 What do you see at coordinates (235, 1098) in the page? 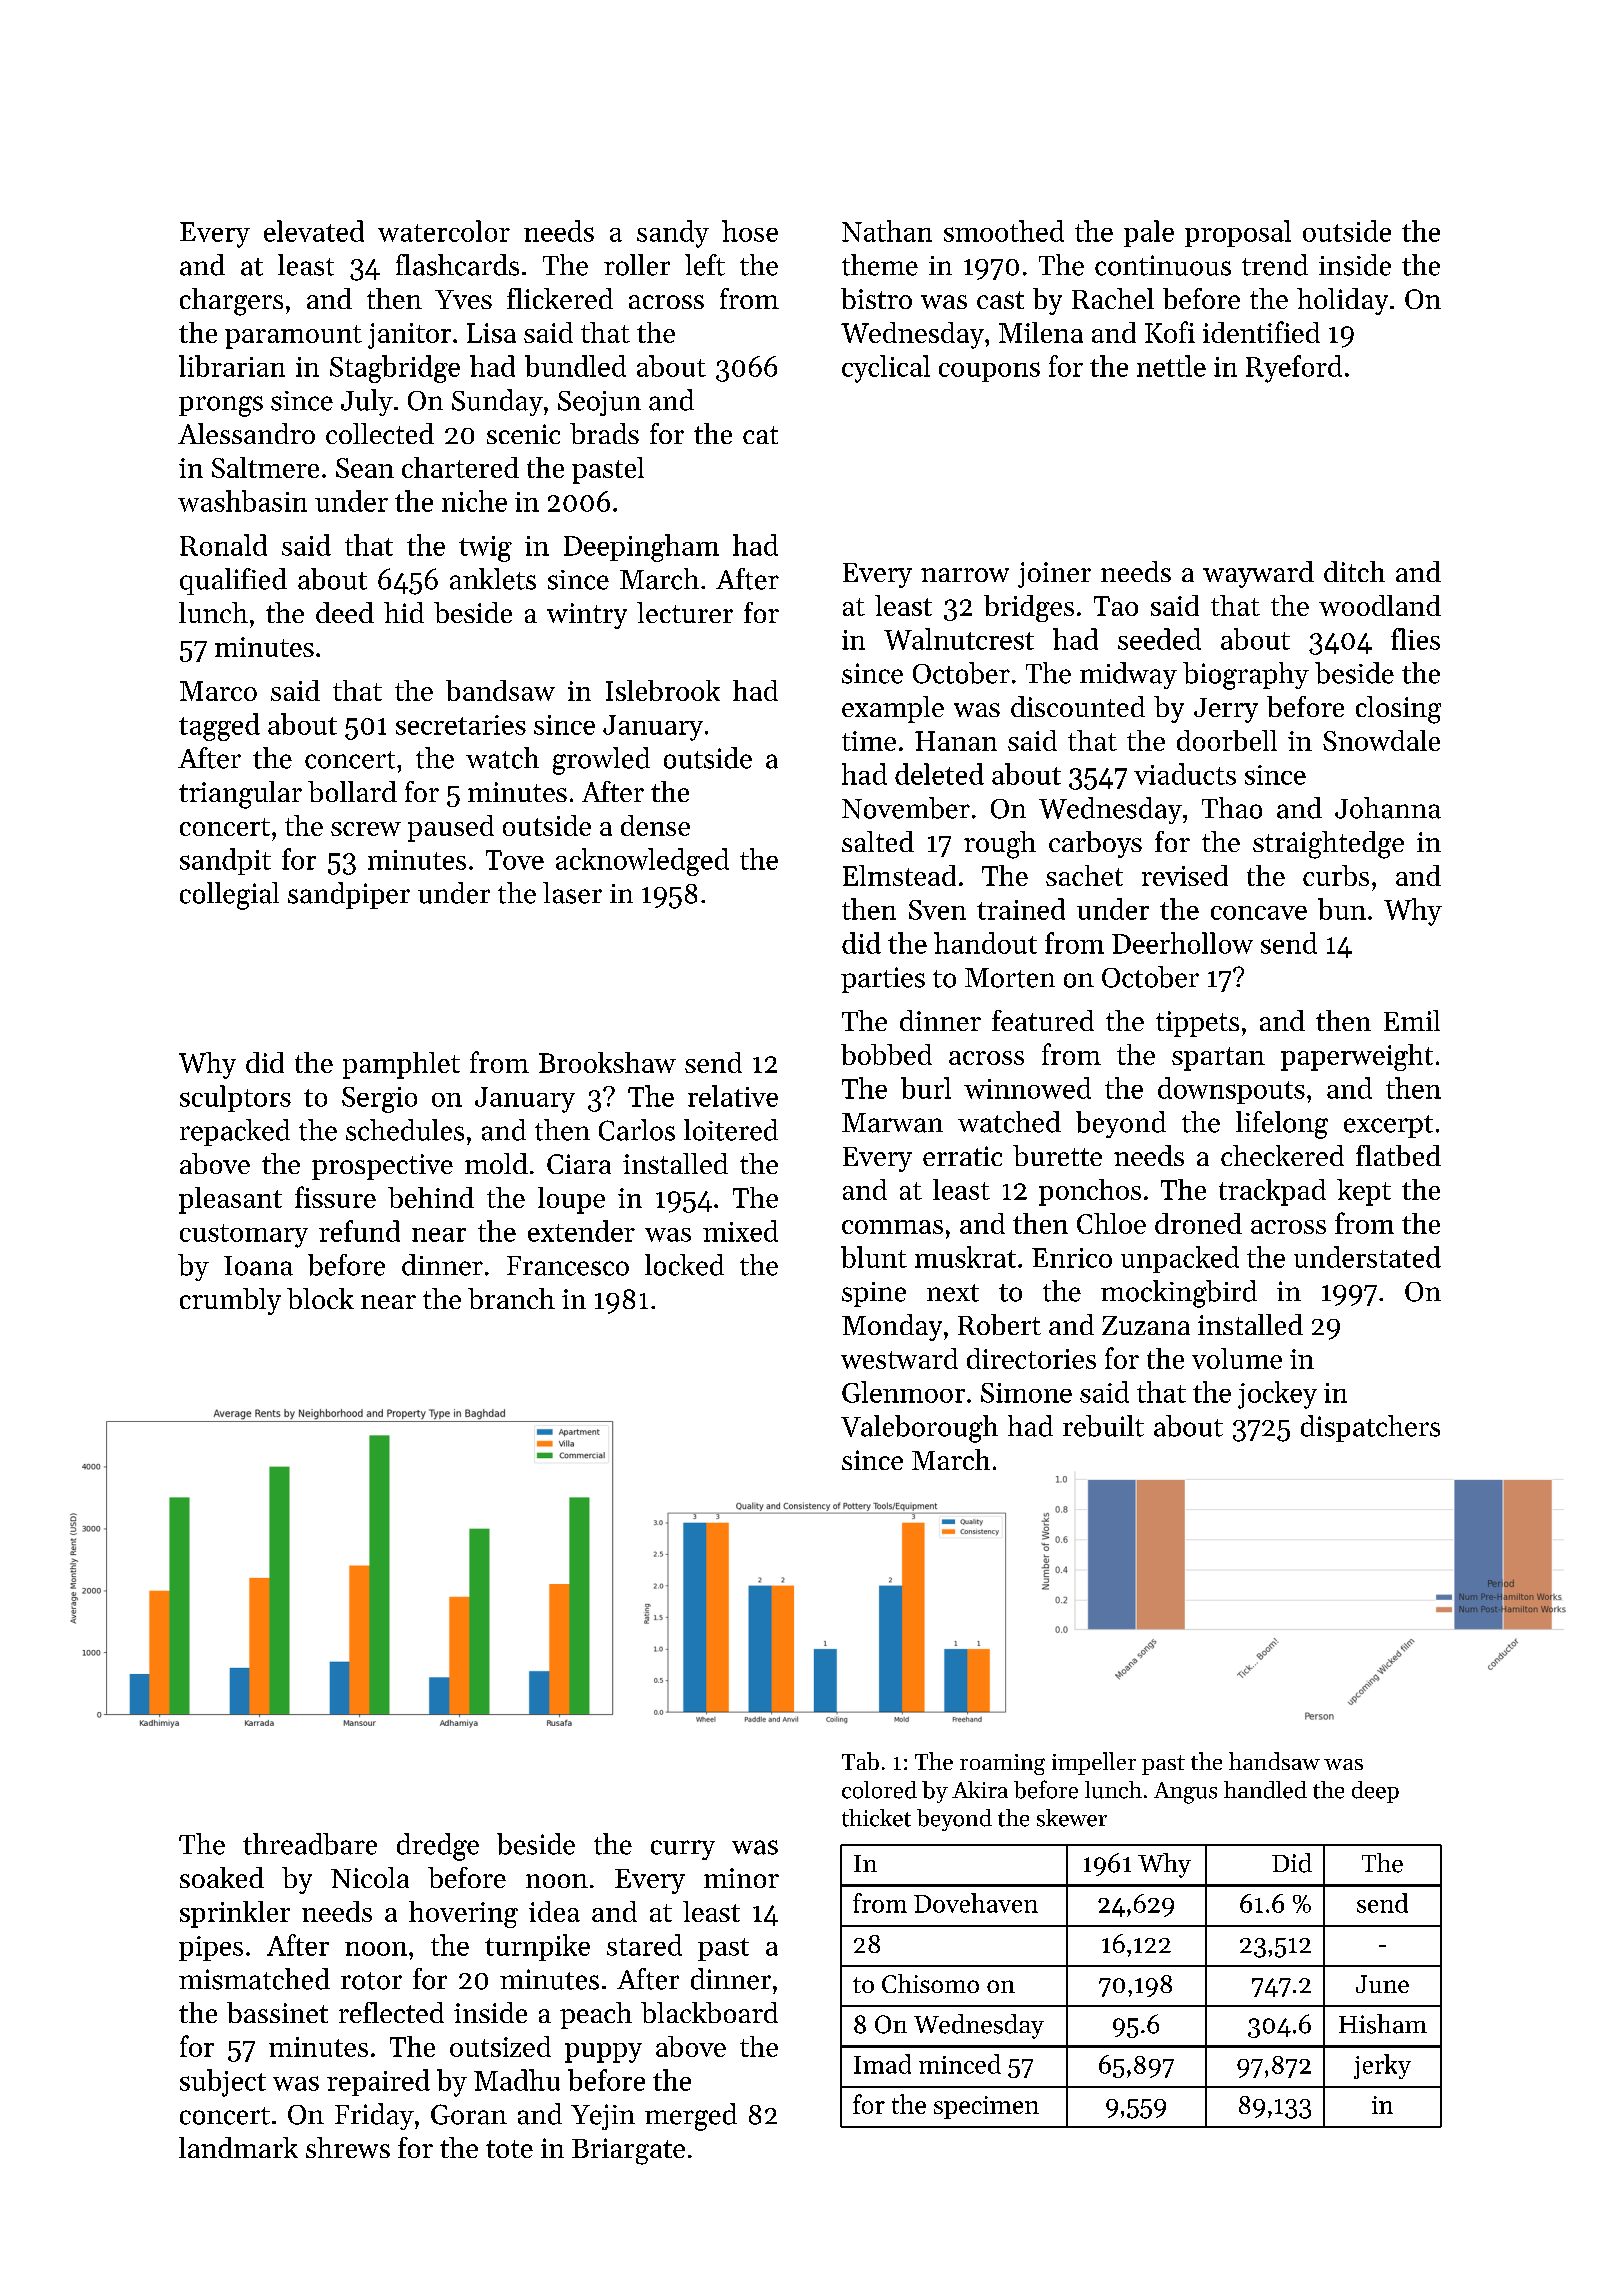
I see `sculptors` at bounding box center [235, 1098].
